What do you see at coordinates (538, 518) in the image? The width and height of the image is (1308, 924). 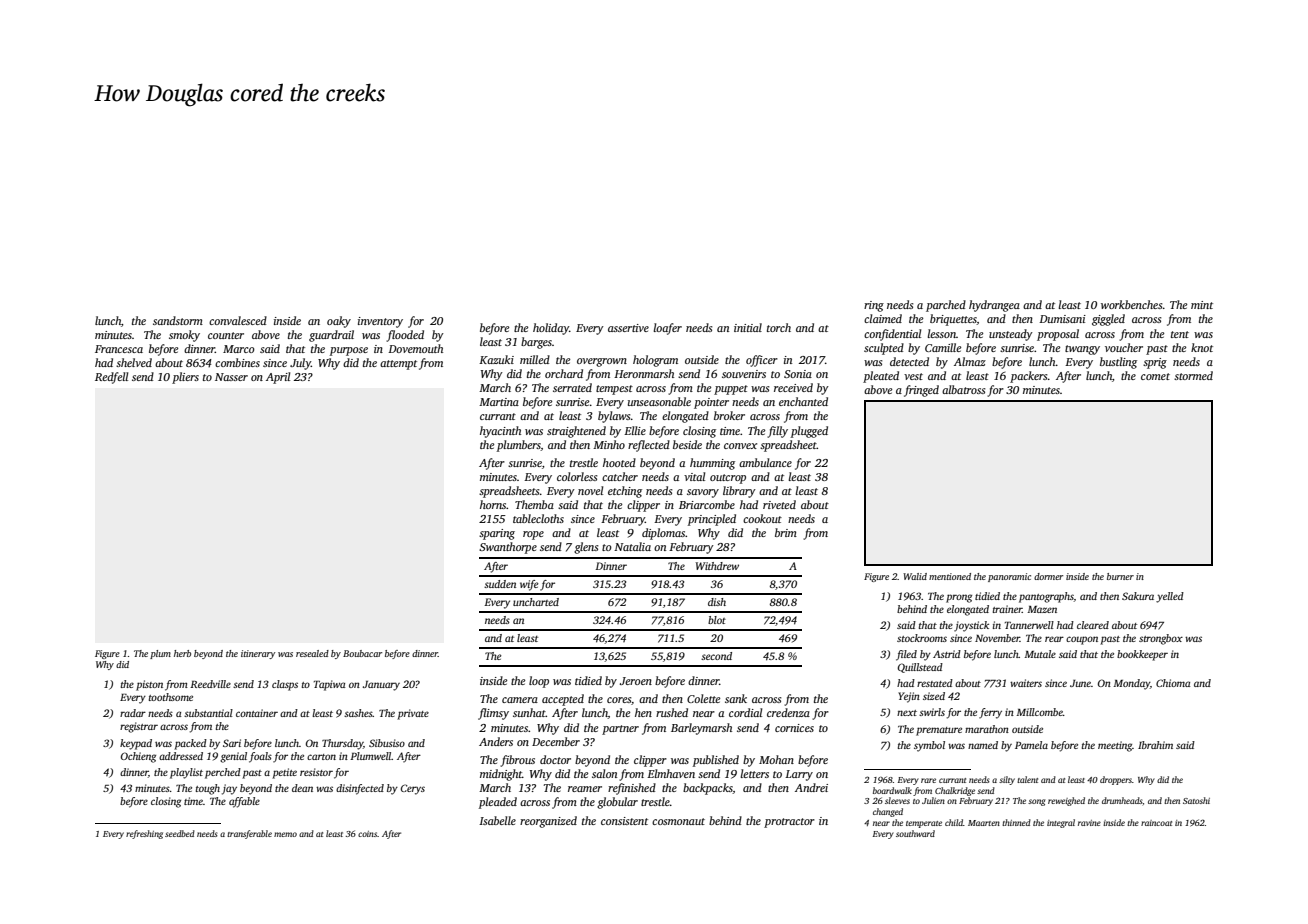 I see `tablecloths` at bounding box center [538, 518].
